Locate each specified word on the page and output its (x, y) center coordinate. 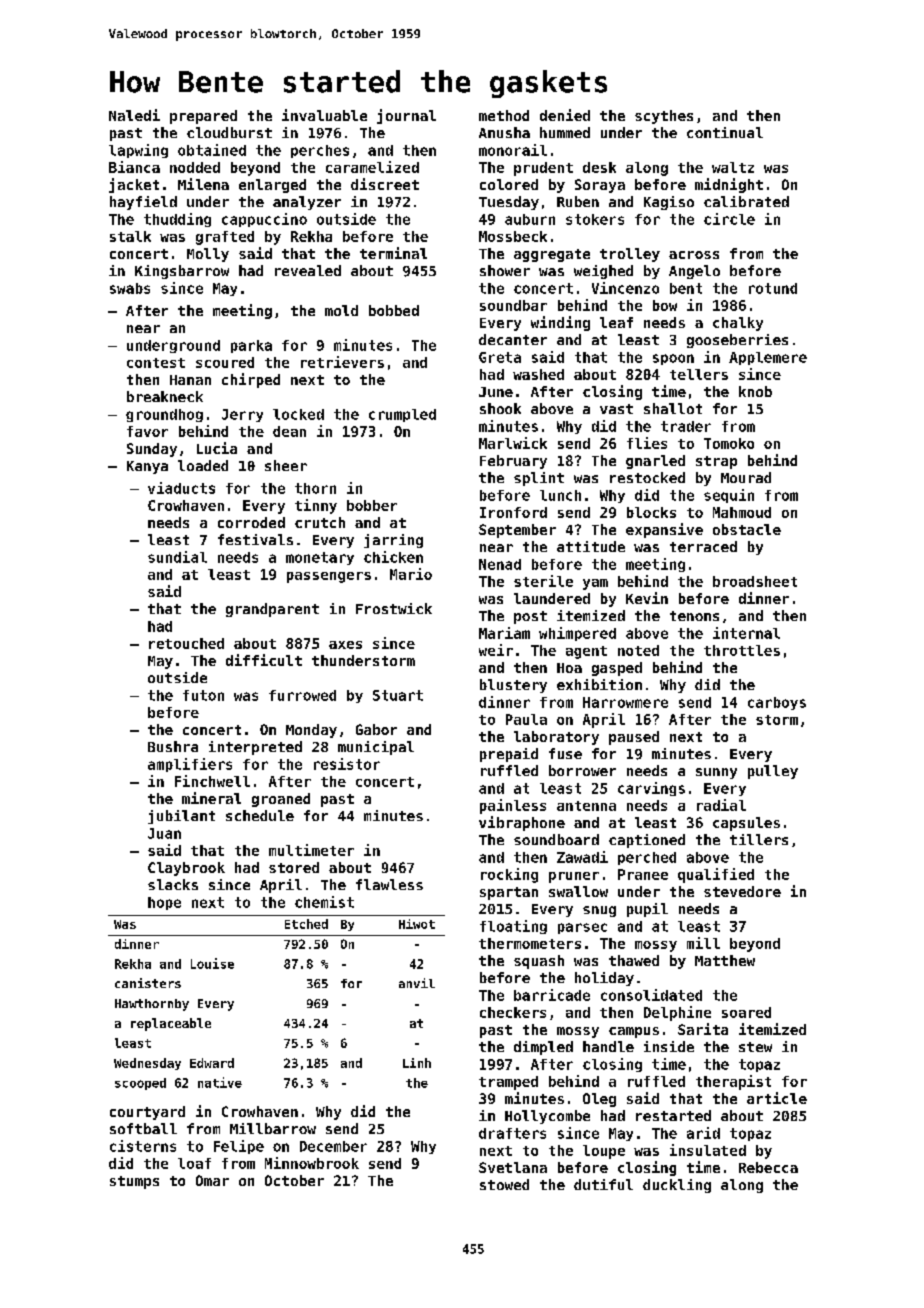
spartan (509, 893)
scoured (225, 362)
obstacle (747, 529)
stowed (504, 1184)
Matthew (725, 960)
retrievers (342, 362)
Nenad (500, 564)
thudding (177, 220)
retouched (186, 643)
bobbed (394, 310)
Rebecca (768, 1167)
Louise (212, 963)
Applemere (768, 358)
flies (647, 443)
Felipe (239, 1147)
